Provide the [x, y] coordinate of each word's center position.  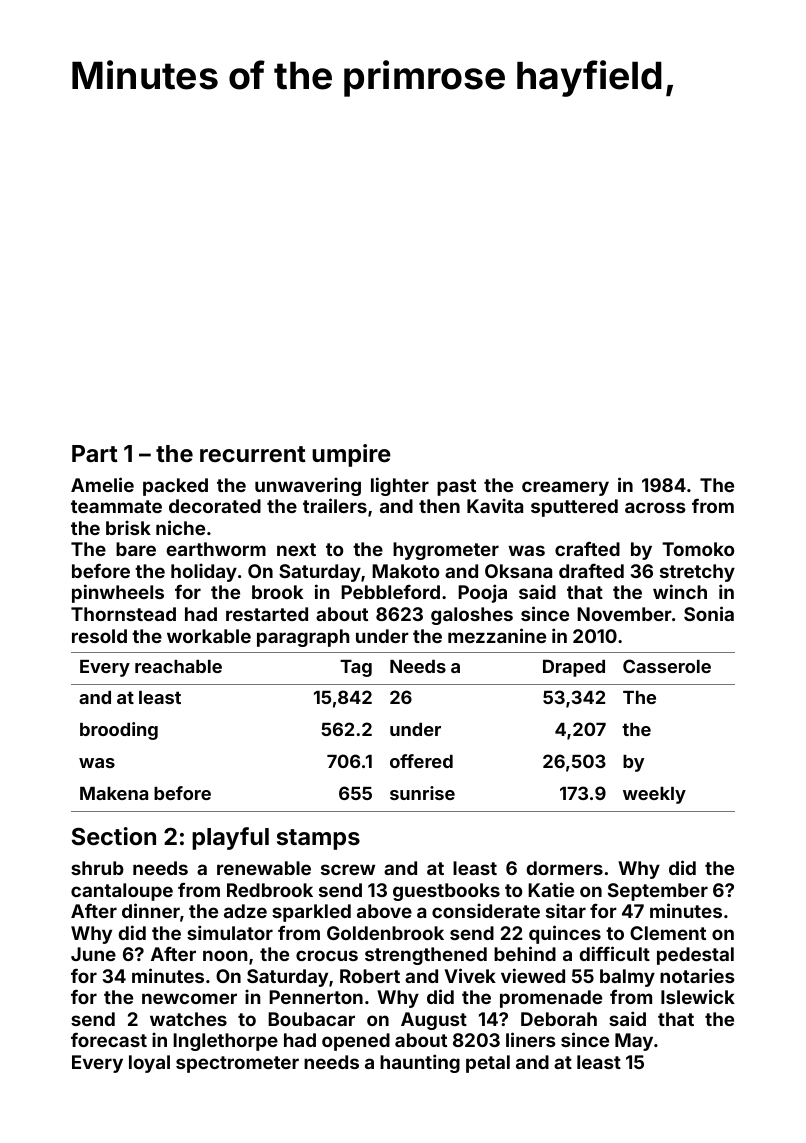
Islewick [698, 996]
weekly [654, 795]
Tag [356, 668]
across [655, 507]
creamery [565, 488]
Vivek [470, 975]
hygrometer [446, 551]
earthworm [216, 549]
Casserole [667, 666]
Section [114, 836]
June [93, 954]
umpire [351, 455]
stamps [318, 839]
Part [95, 453]
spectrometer [237, 1064]
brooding [119, 731]
